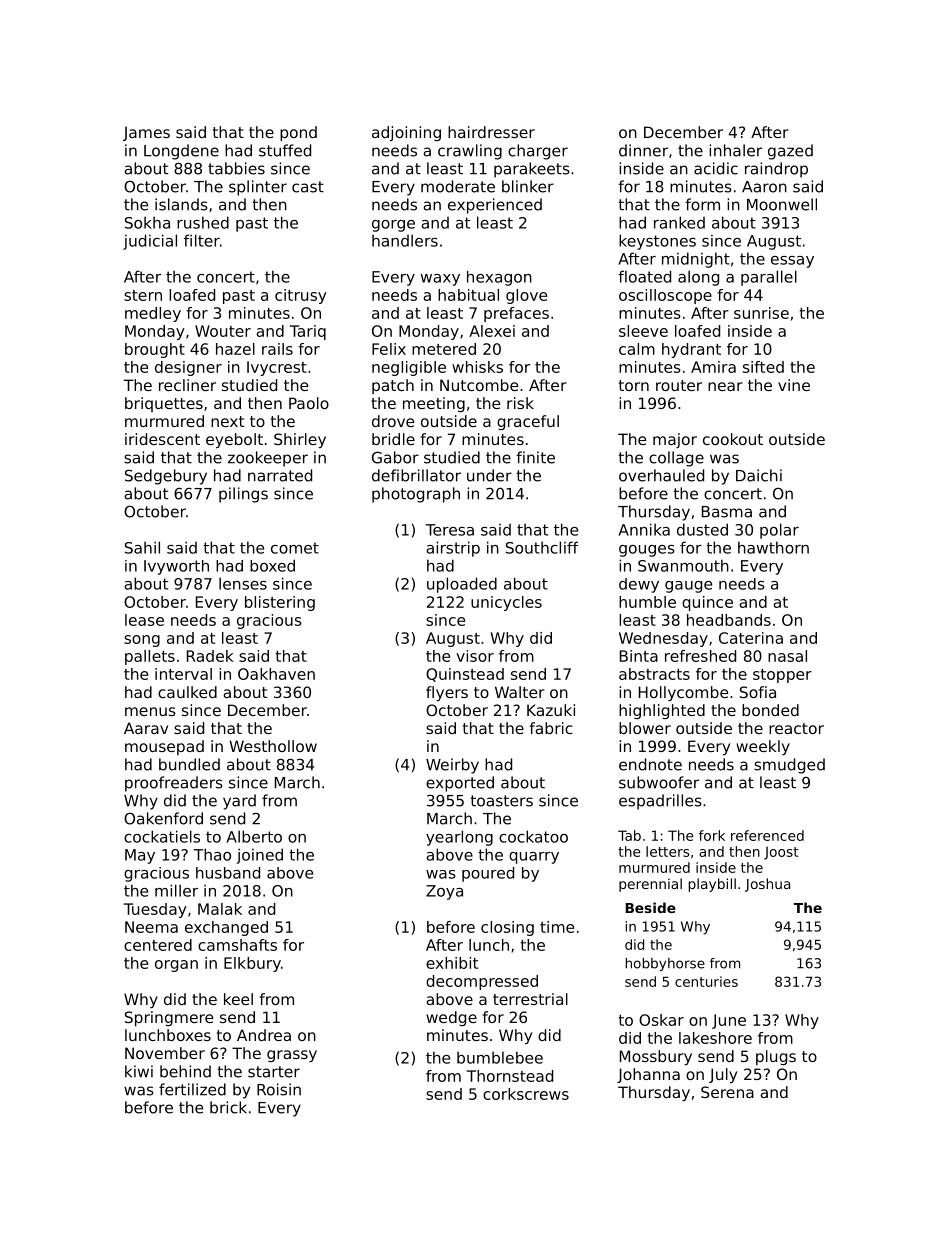 The image size is (952, 1233). Describe the element at coordinates (223, 331) in the image. I see `Wouter` at that location.
